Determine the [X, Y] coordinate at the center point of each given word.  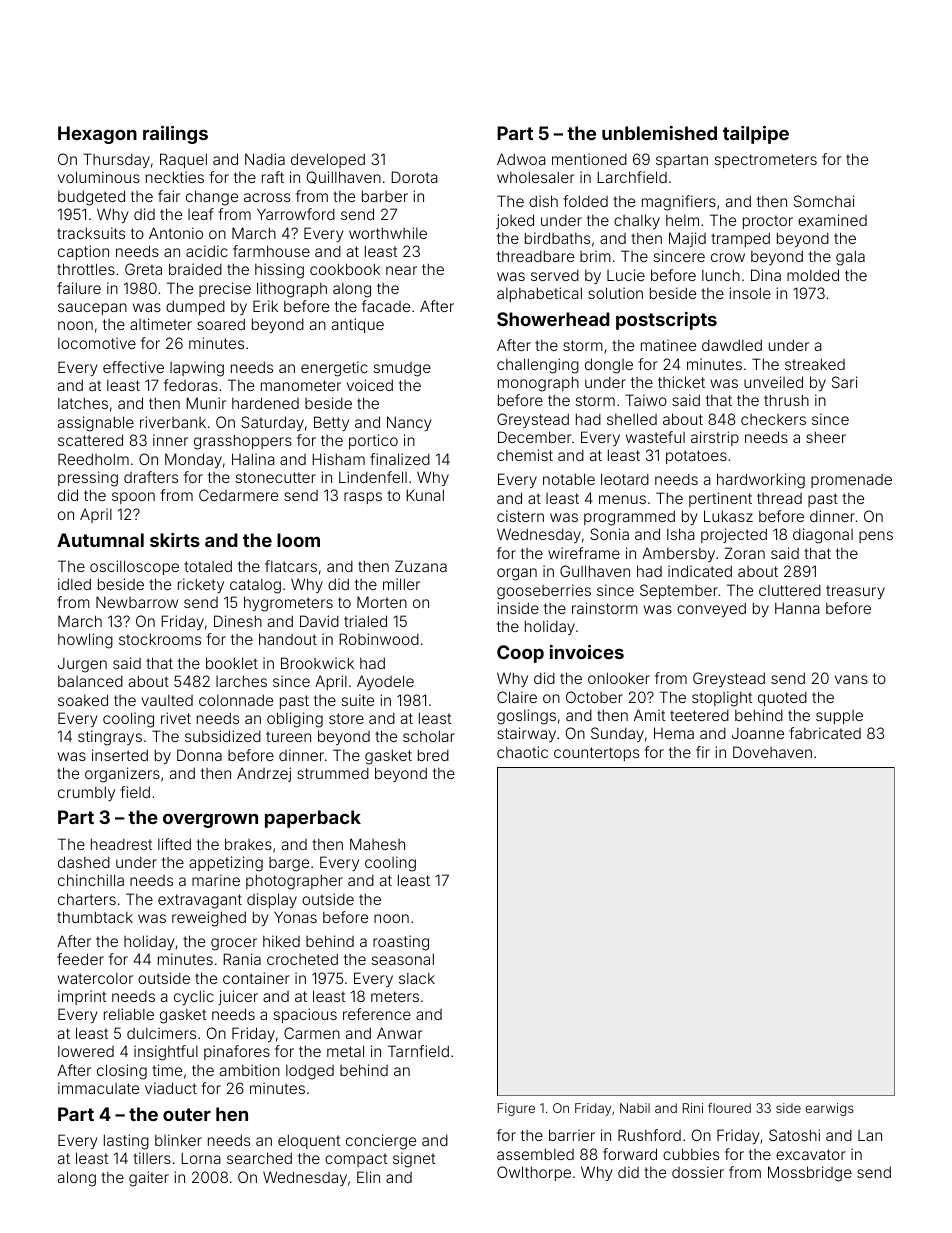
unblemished [659, 133]
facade [386, 306]
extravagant [200, 901]
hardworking [761, 481]
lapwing [197, 369]
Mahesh [377, 844]
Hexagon [97, 135]
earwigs [829, 1109]
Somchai [824, 201]
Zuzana [421, 566]
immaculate [98, 1088]
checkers [773, 419]
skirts [175, 540]
